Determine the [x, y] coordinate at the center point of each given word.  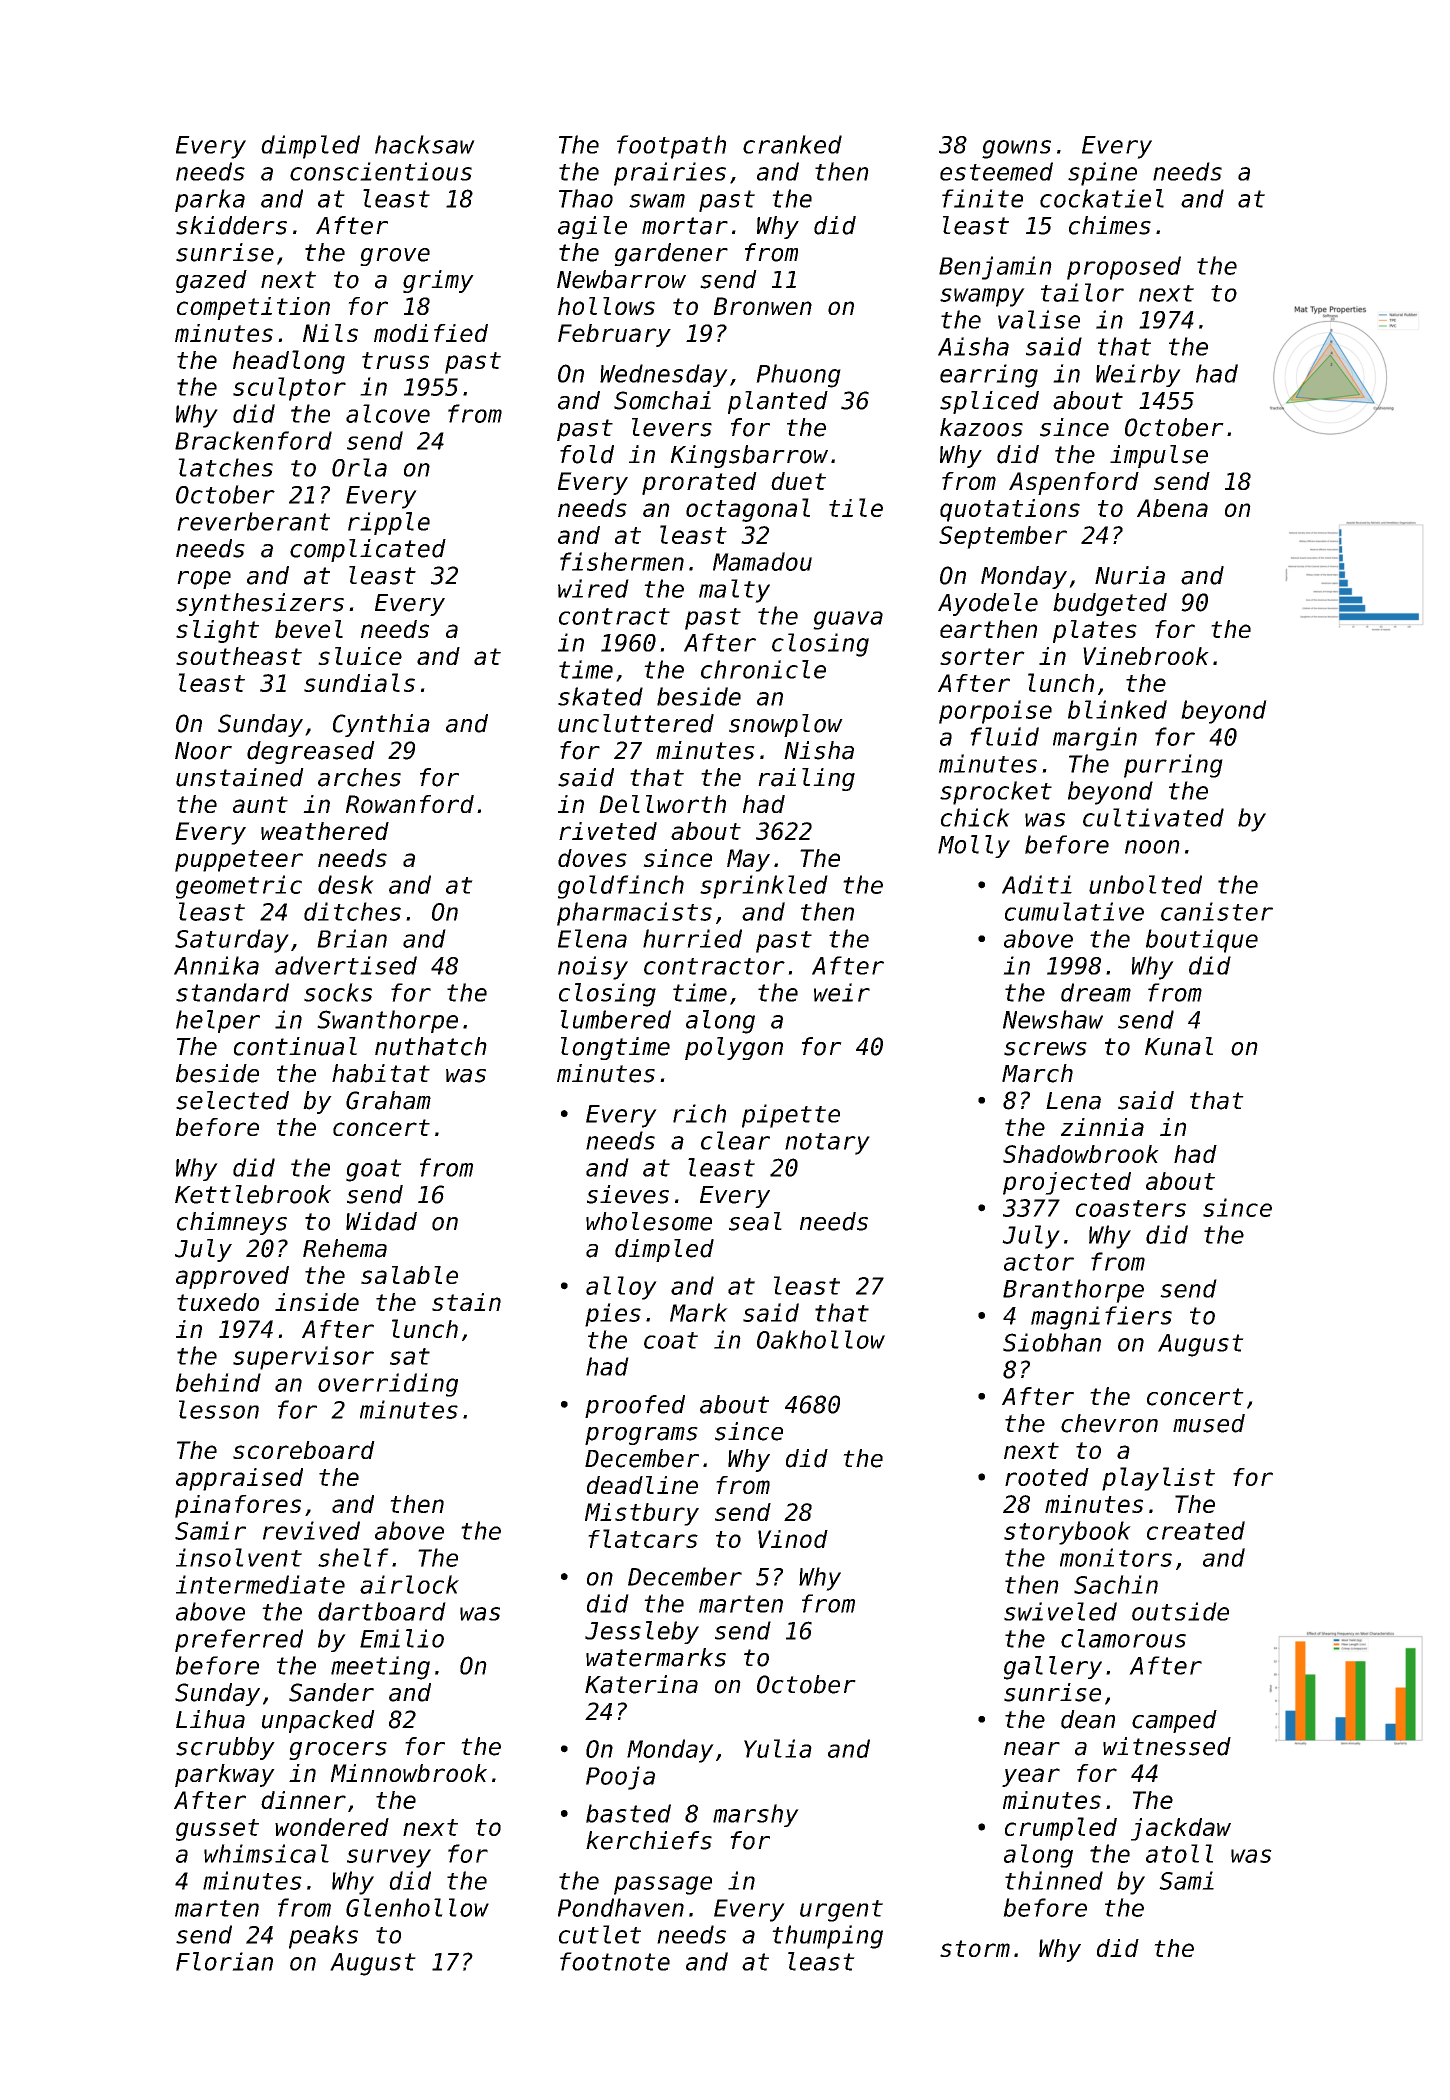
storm [975, 1948]
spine [1102, 174]
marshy [756, 1815]
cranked [792, 144]
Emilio [402, 1638]
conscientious [381, 171]
